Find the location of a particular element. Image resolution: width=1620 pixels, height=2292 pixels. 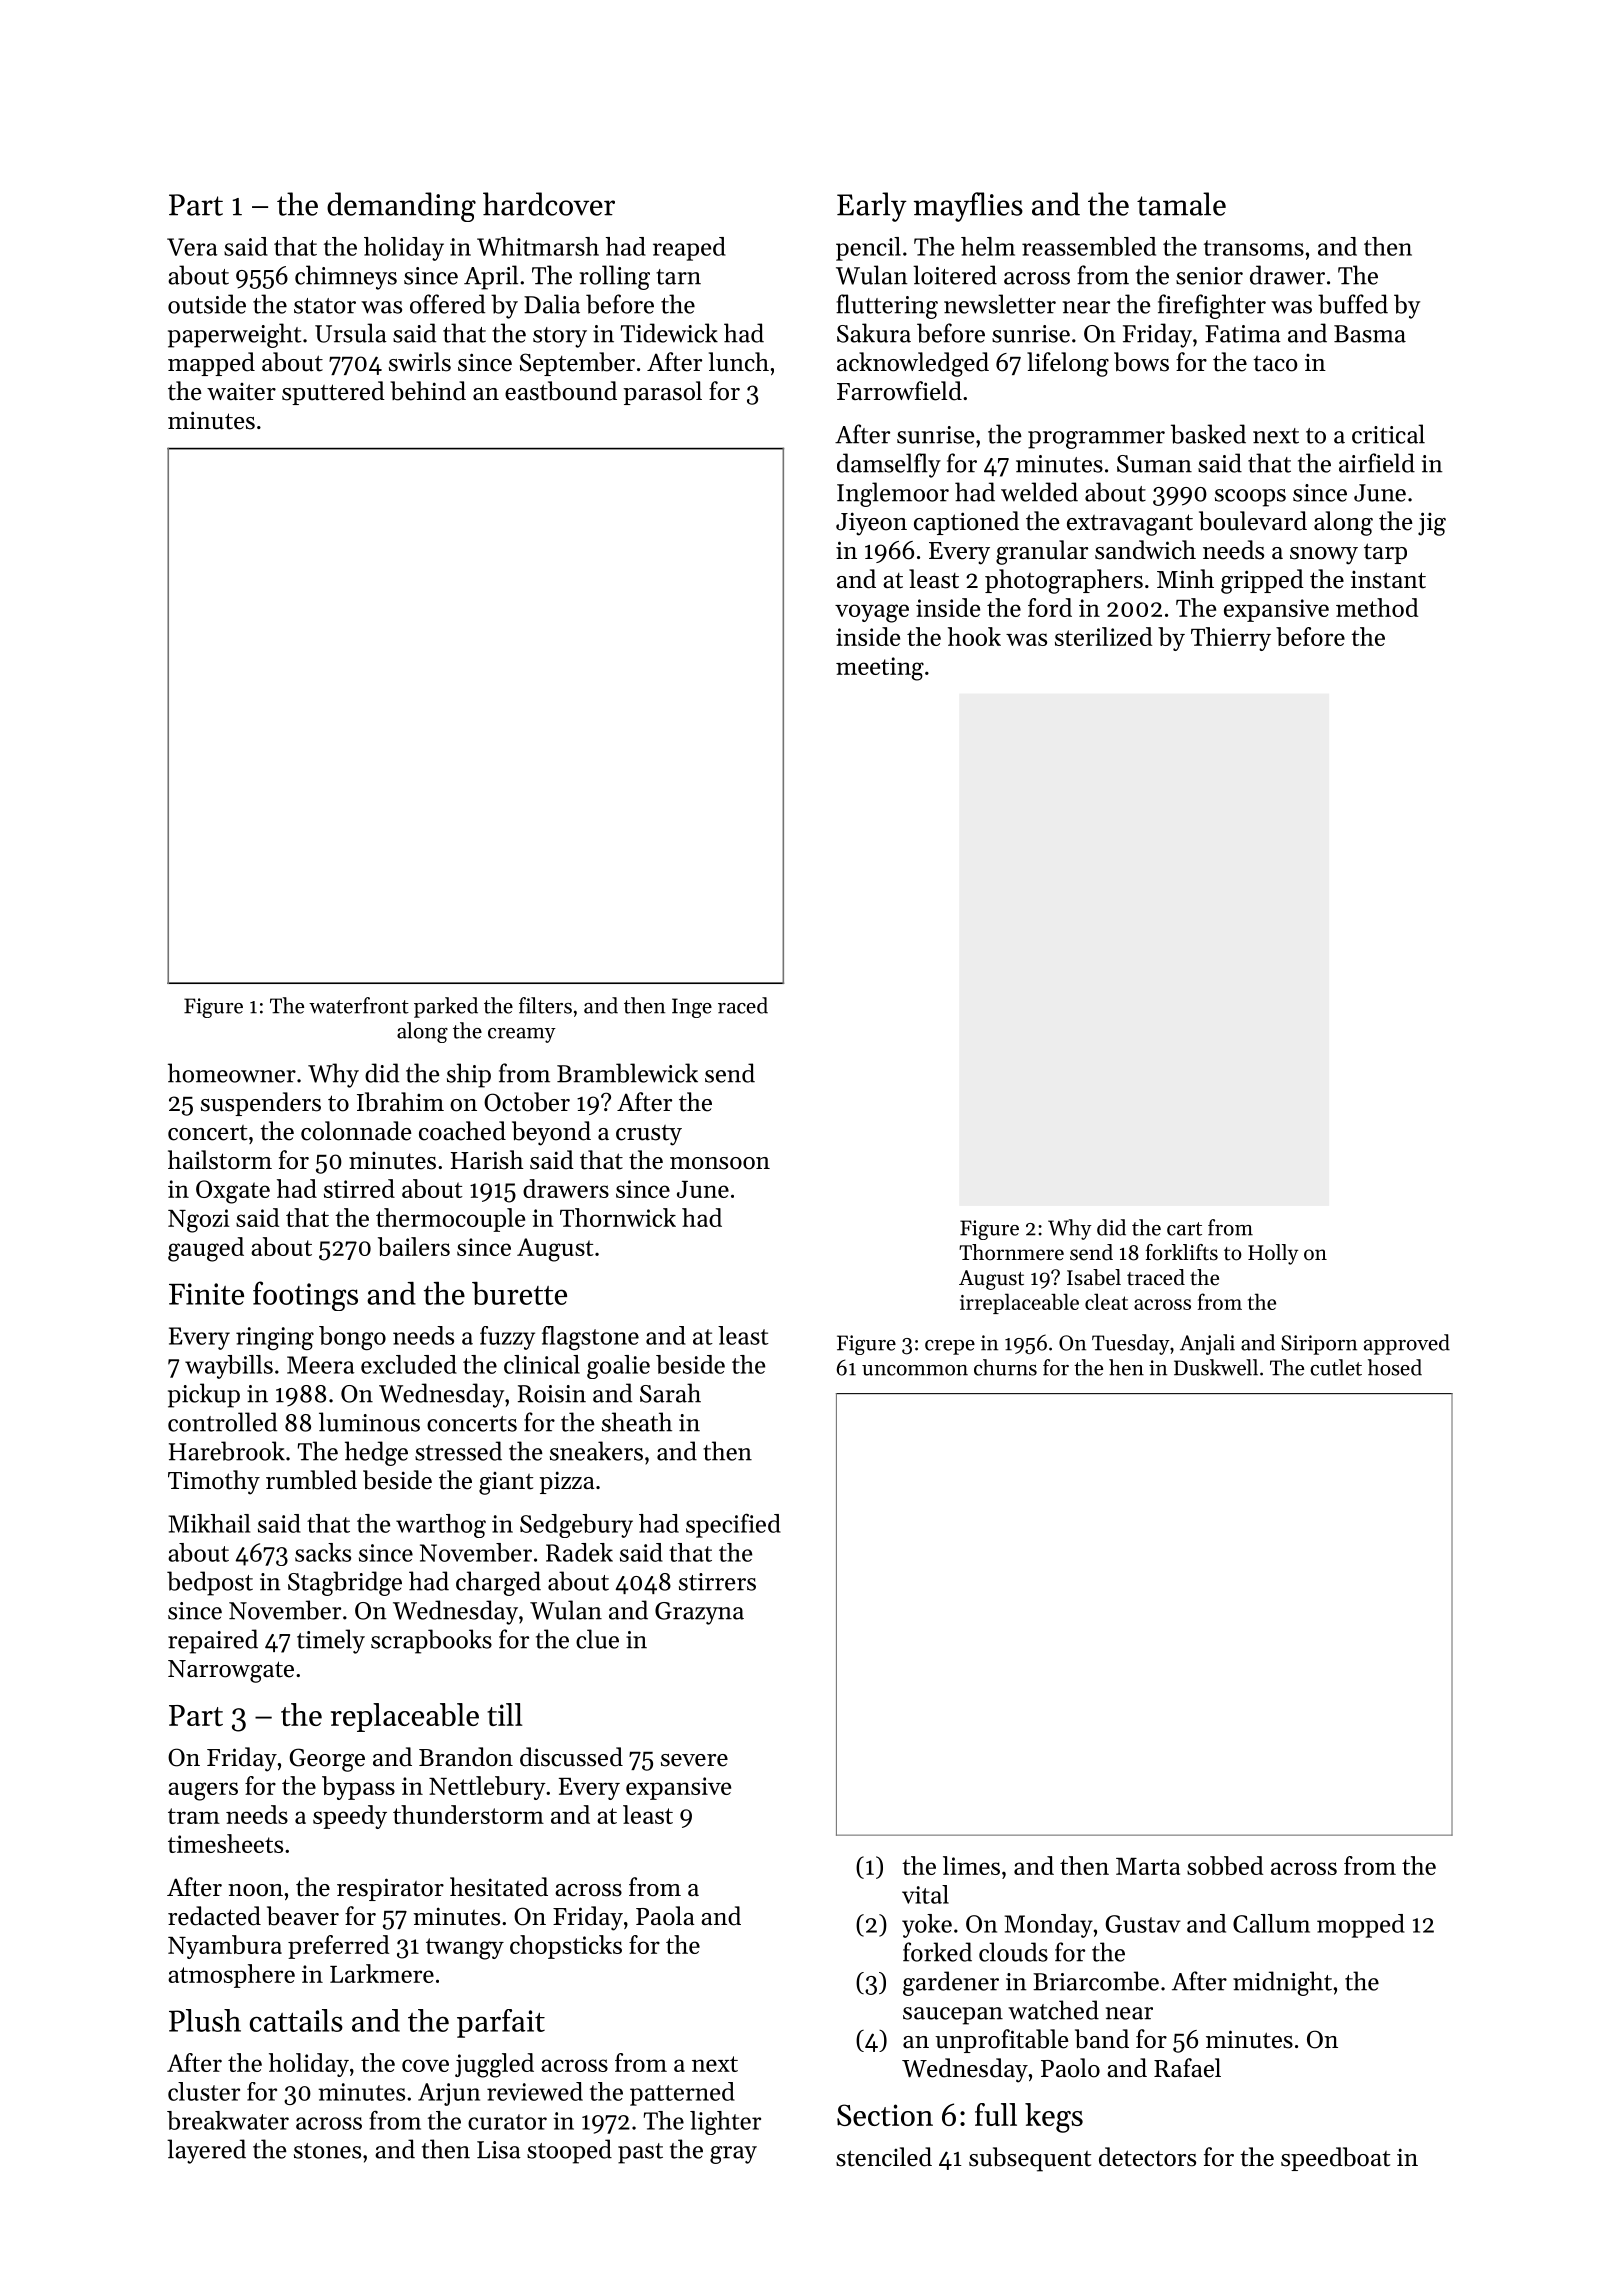

Thierry is located at coordinates (1231, 639).
